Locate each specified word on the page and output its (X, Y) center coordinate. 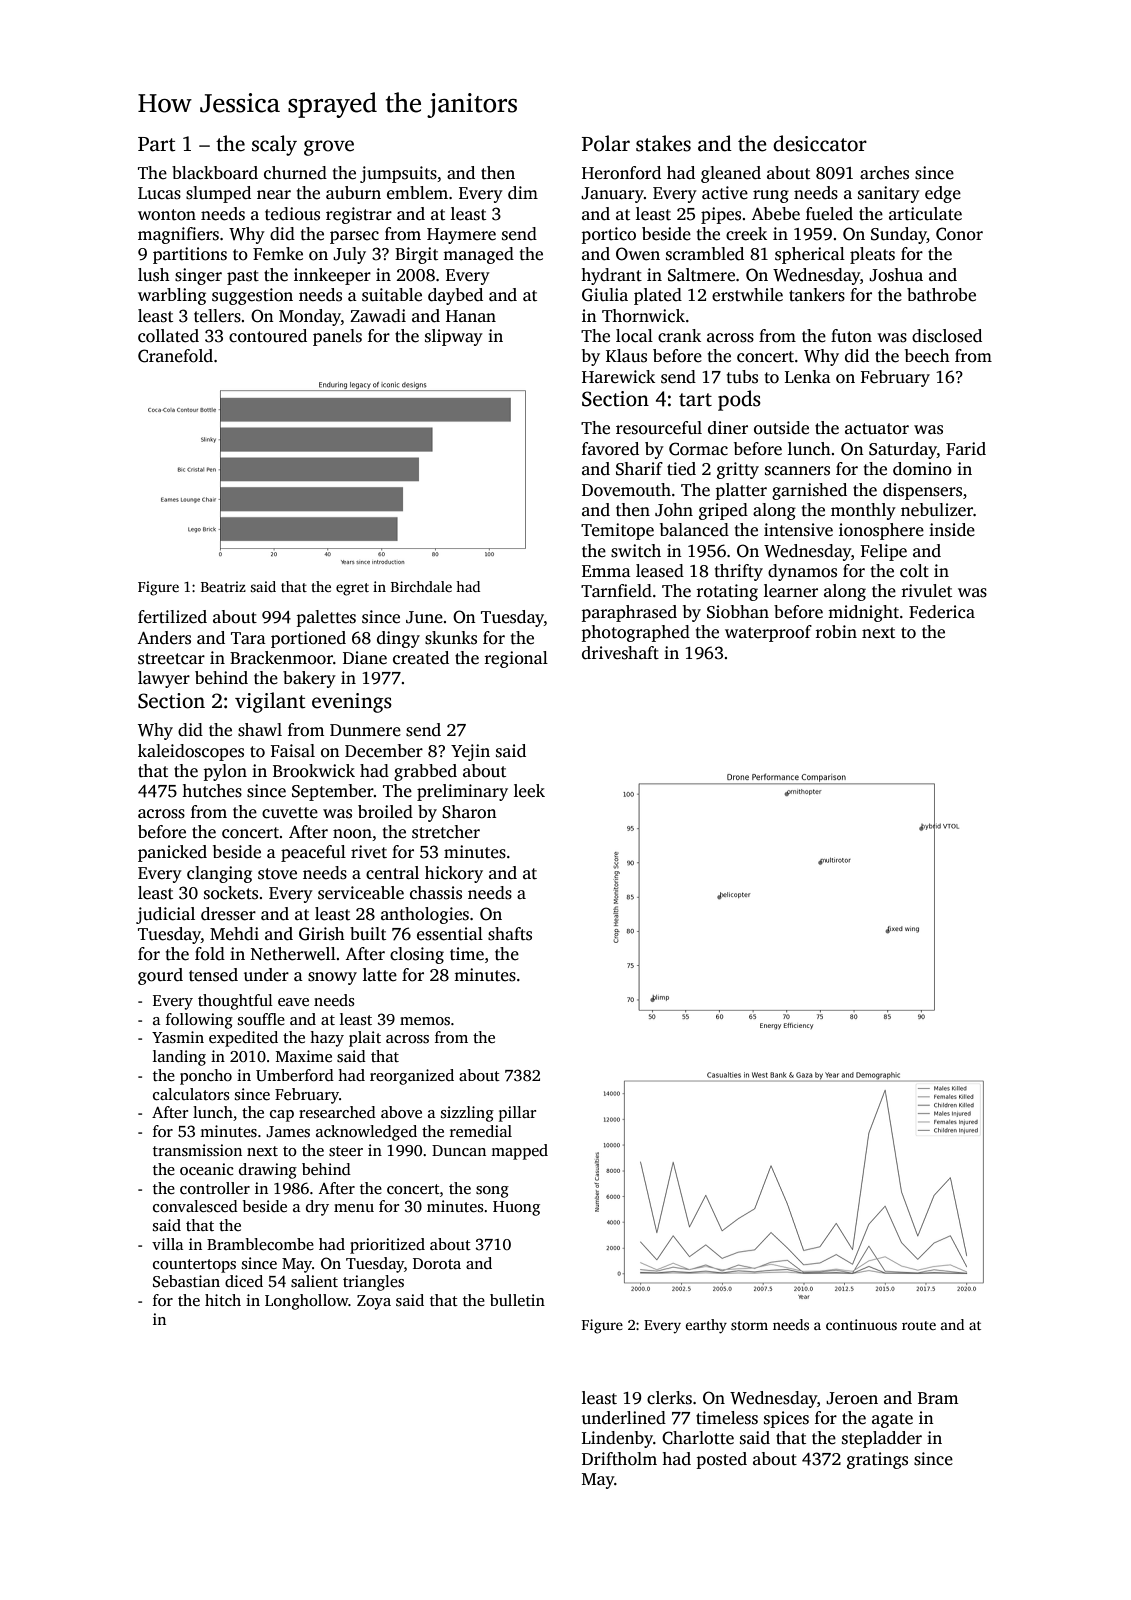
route (919, 1325)
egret (352, 589)
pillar (517, 1114)
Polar (606, 143)
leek (529, 791)
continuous (861, 1324)
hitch (223, 1300)
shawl (260, 730)
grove (329, 148)
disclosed (947, 336)
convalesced (195, 1206)
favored (610, 449)
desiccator (820, 143)
